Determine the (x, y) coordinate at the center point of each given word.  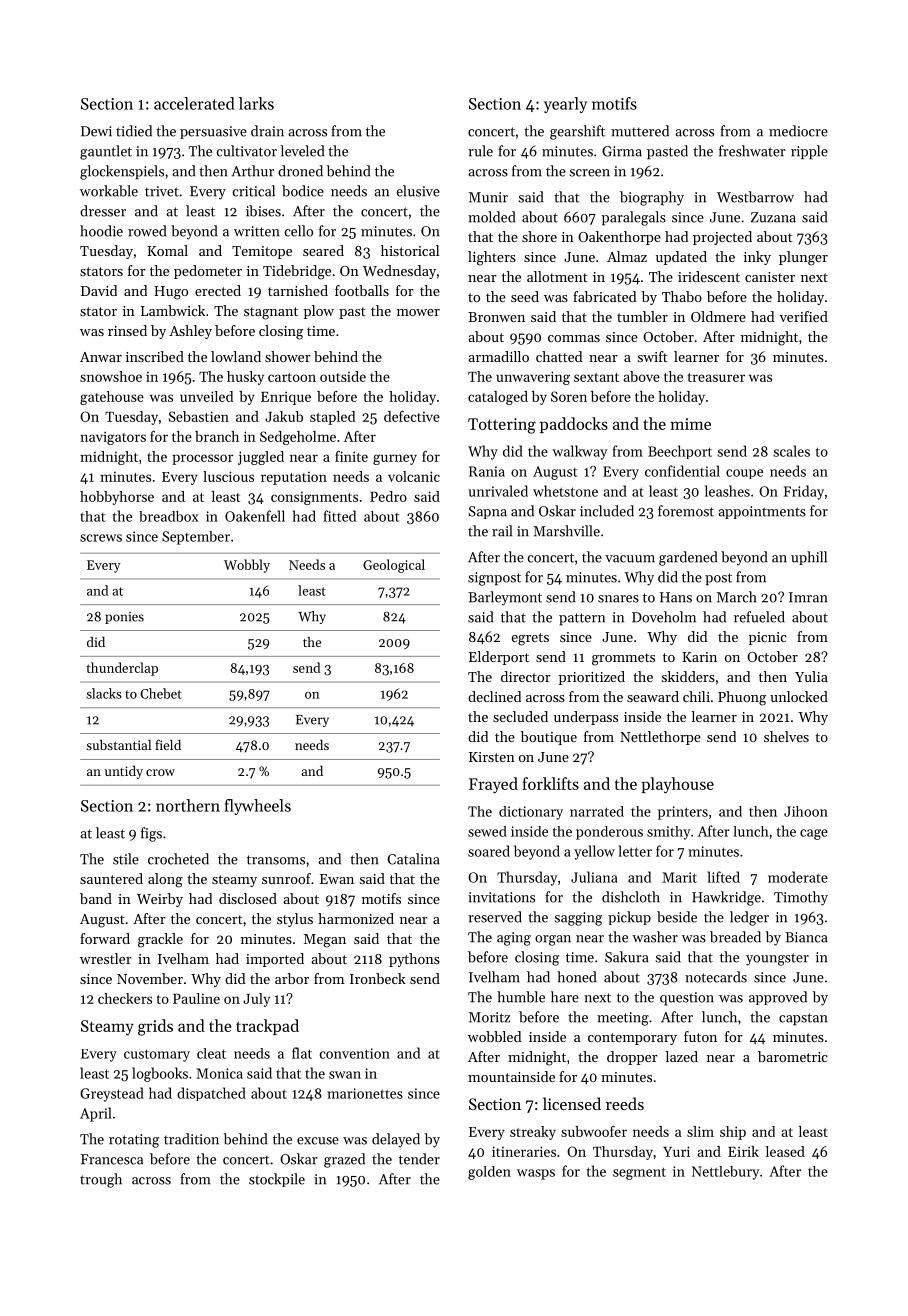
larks (256, 103)
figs (151, 834)
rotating (134, 1141)
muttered (640, 131)
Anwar (101, 357)
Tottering (502, 426)
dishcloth (631, 897)
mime (690, 424)
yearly (565, 105)
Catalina (413, 859)
